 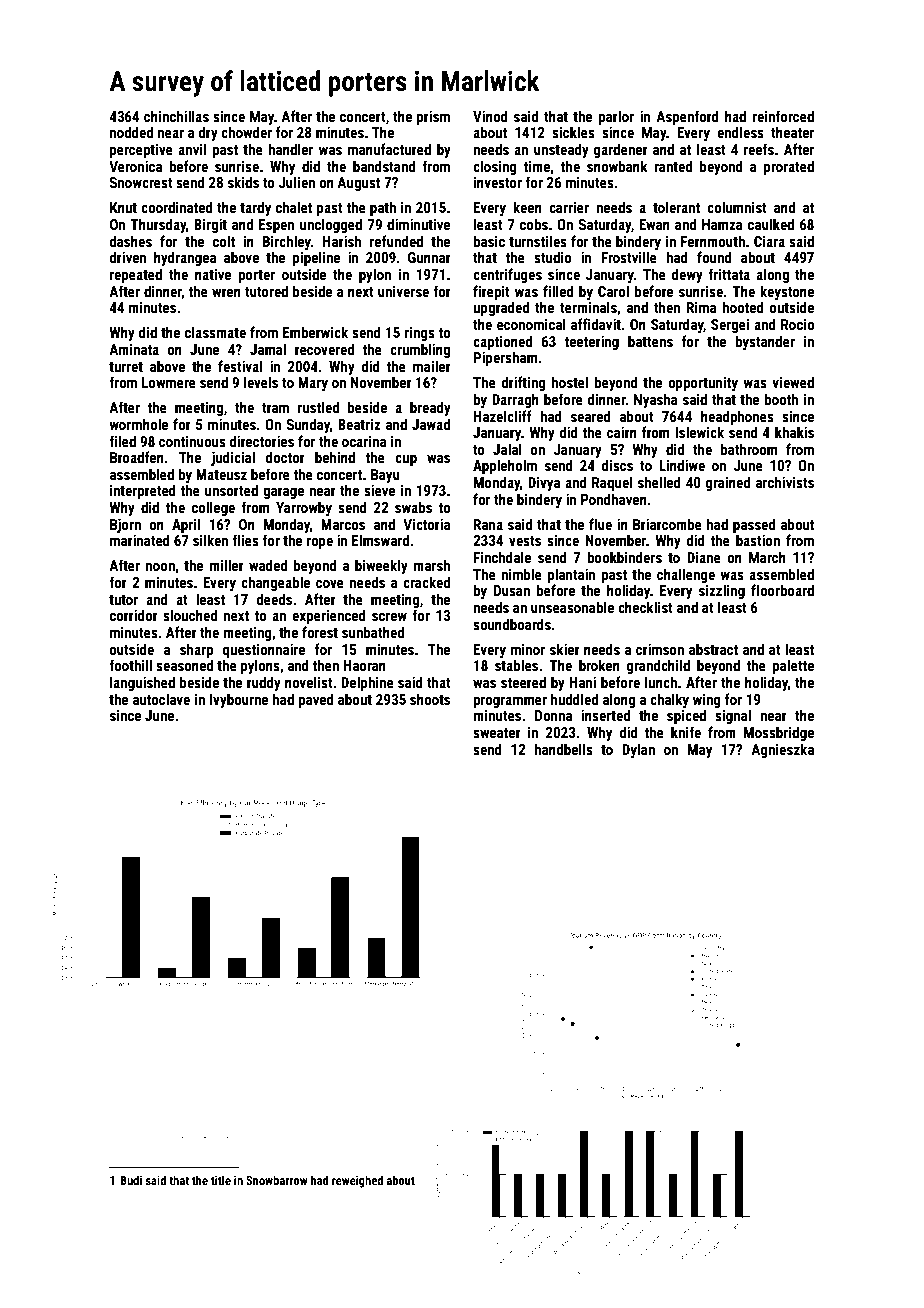 I want to click on dashes, so click(x=131, y=241).
